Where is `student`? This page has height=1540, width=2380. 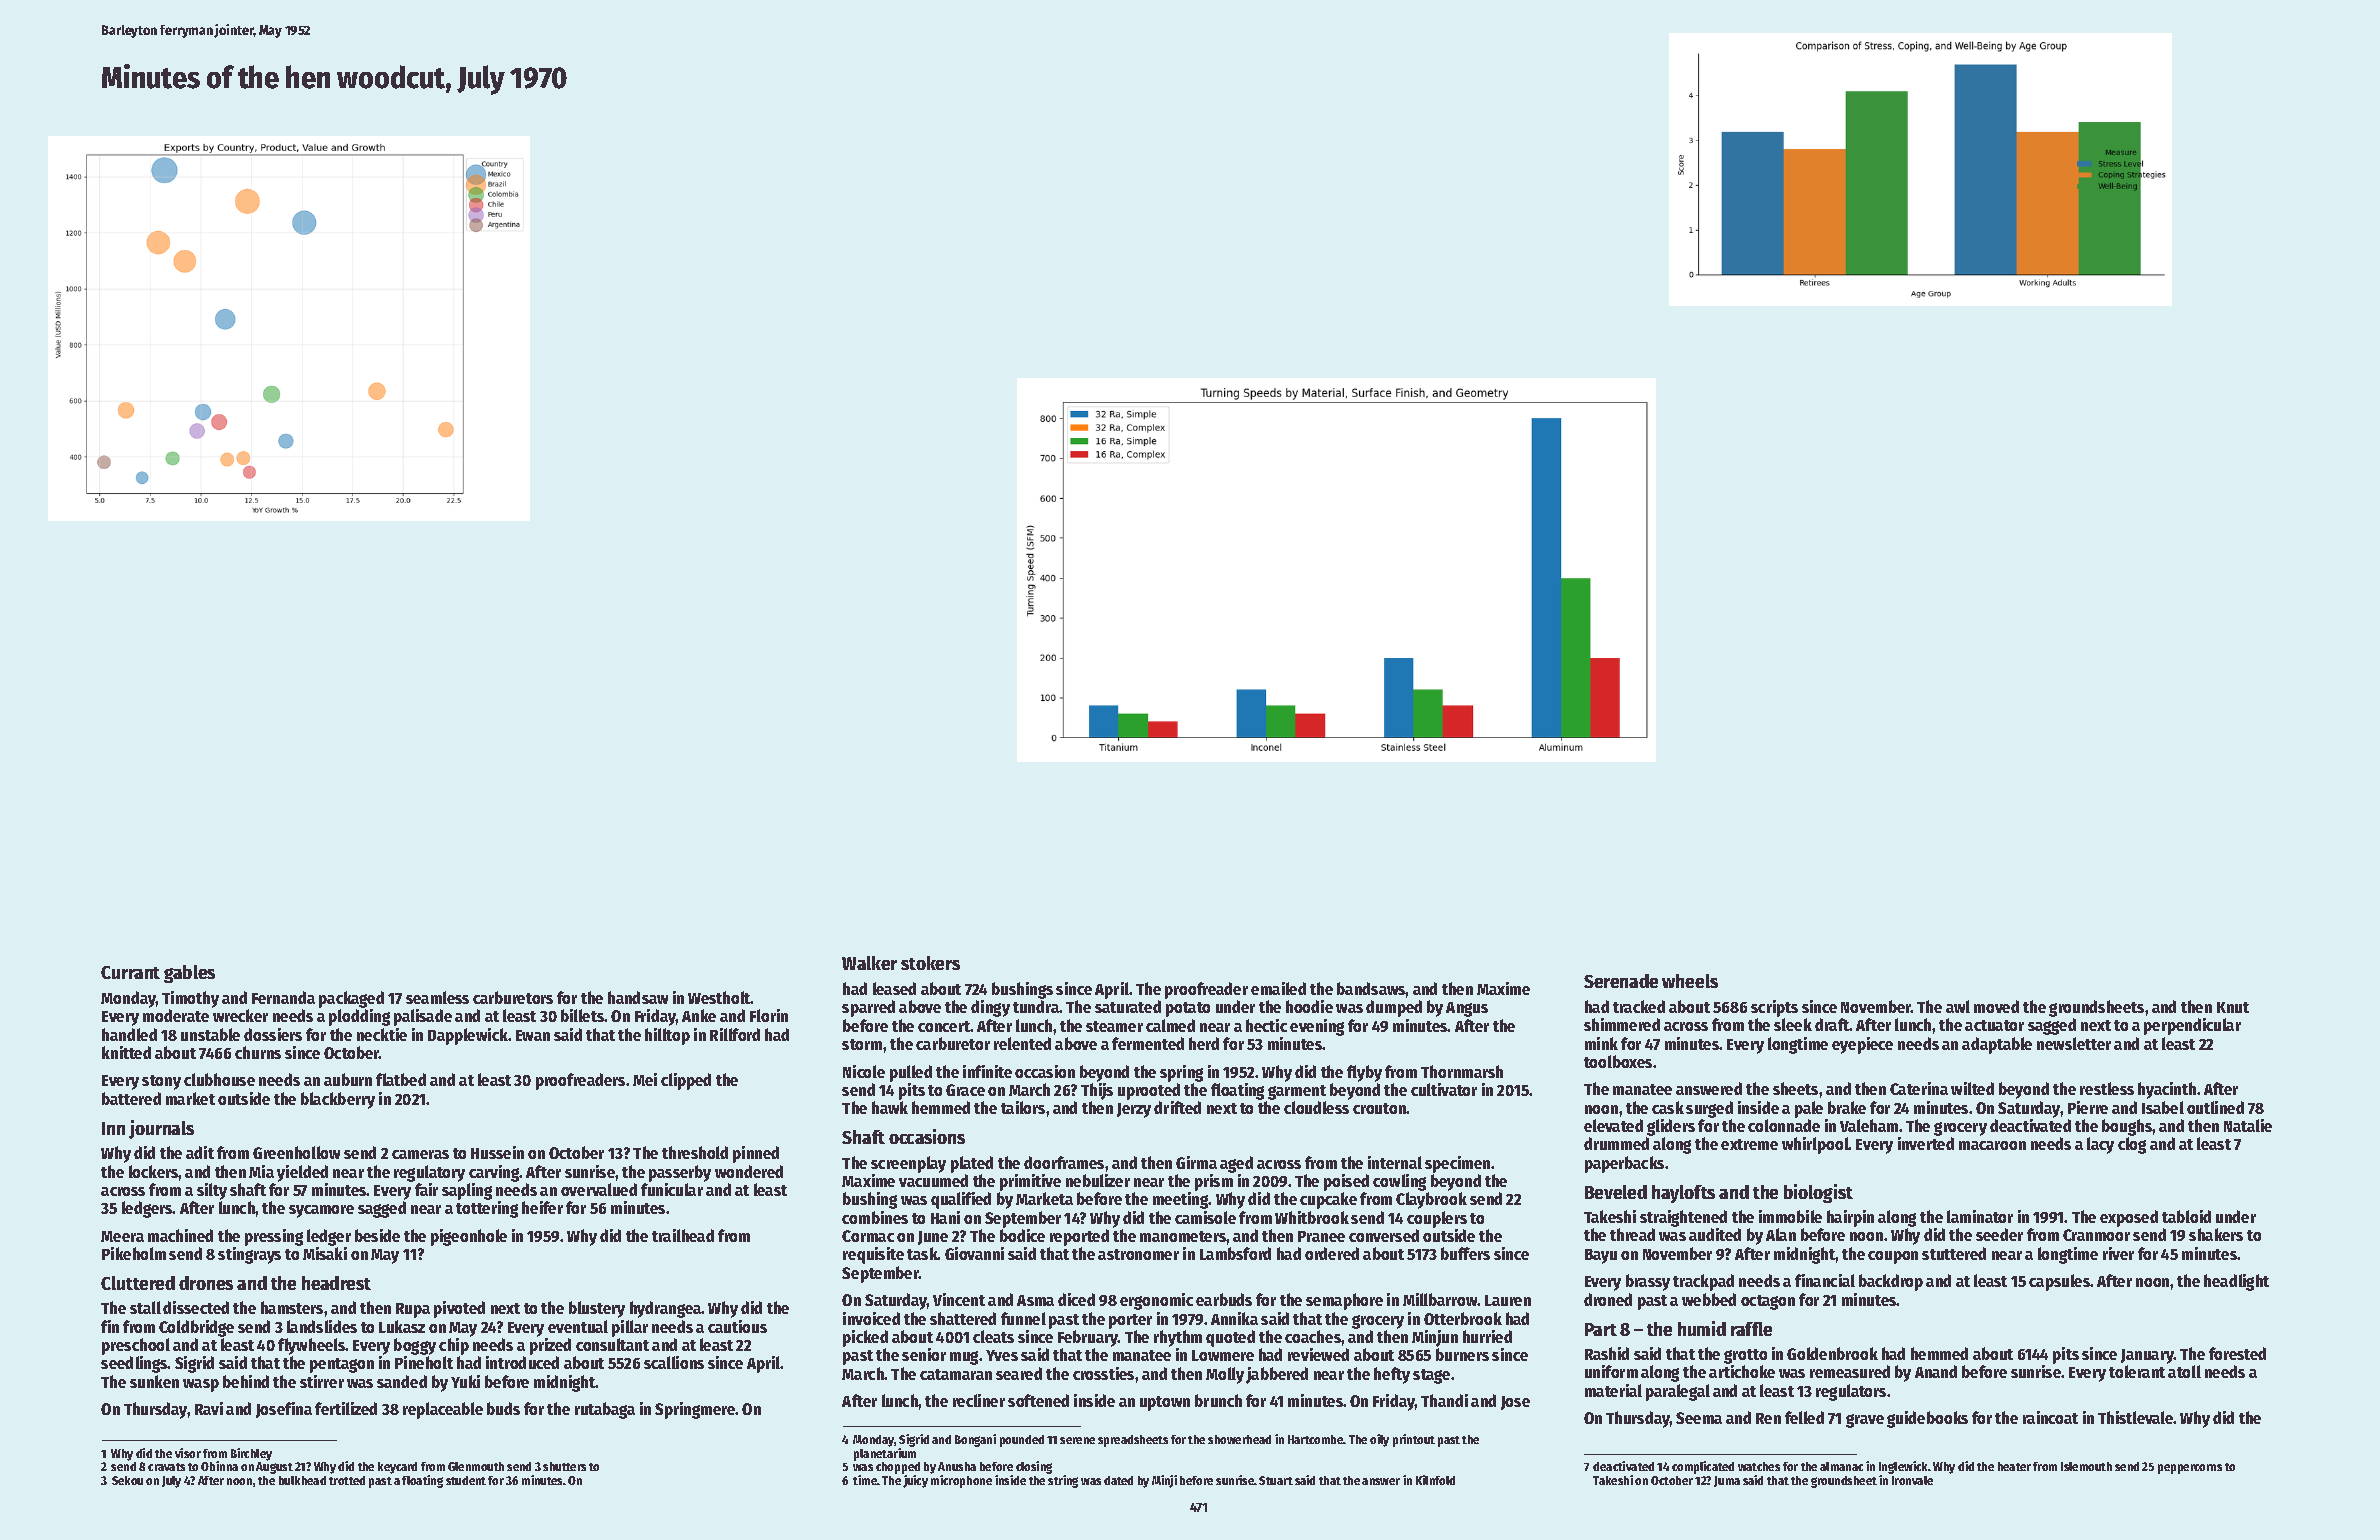
student is located at coordinates (466, 1480).
